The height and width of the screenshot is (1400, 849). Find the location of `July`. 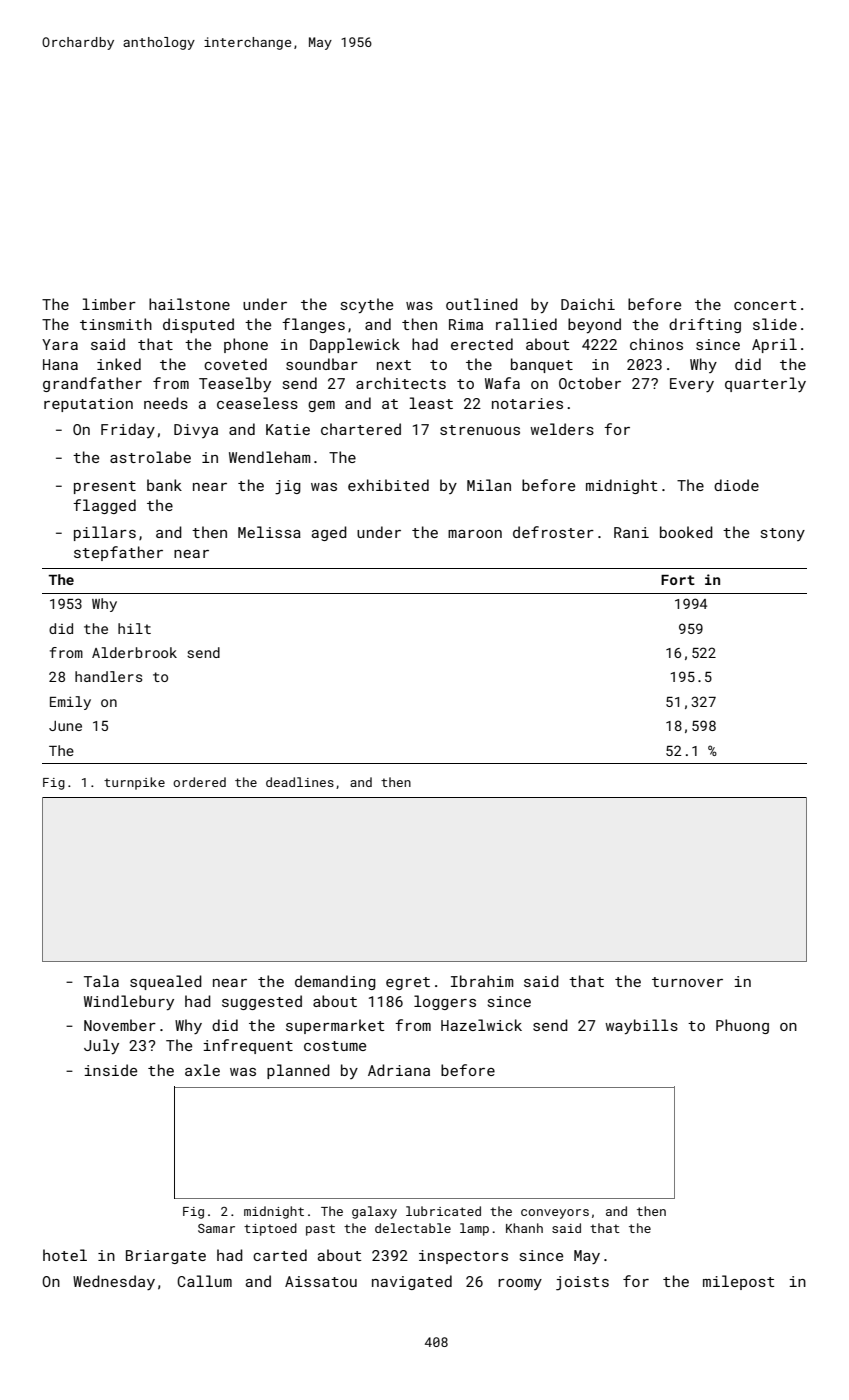

July is located at coordinates (101, 1046).
